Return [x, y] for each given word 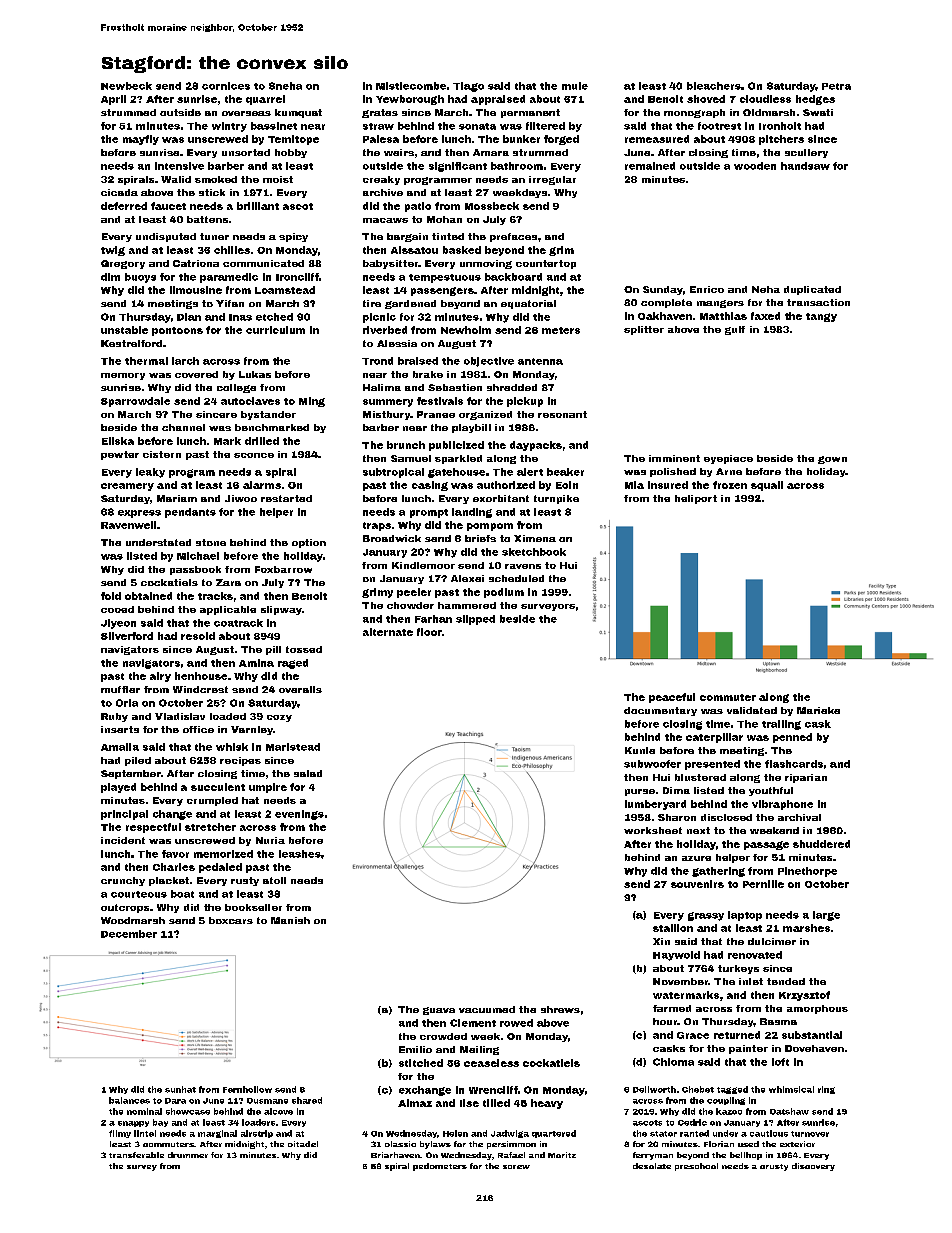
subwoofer [652, 764]
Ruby [114, 717]
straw [378, 126]
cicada [119, 192]
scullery [806, 153]
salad [308, 773]
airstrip [257, 1134]
